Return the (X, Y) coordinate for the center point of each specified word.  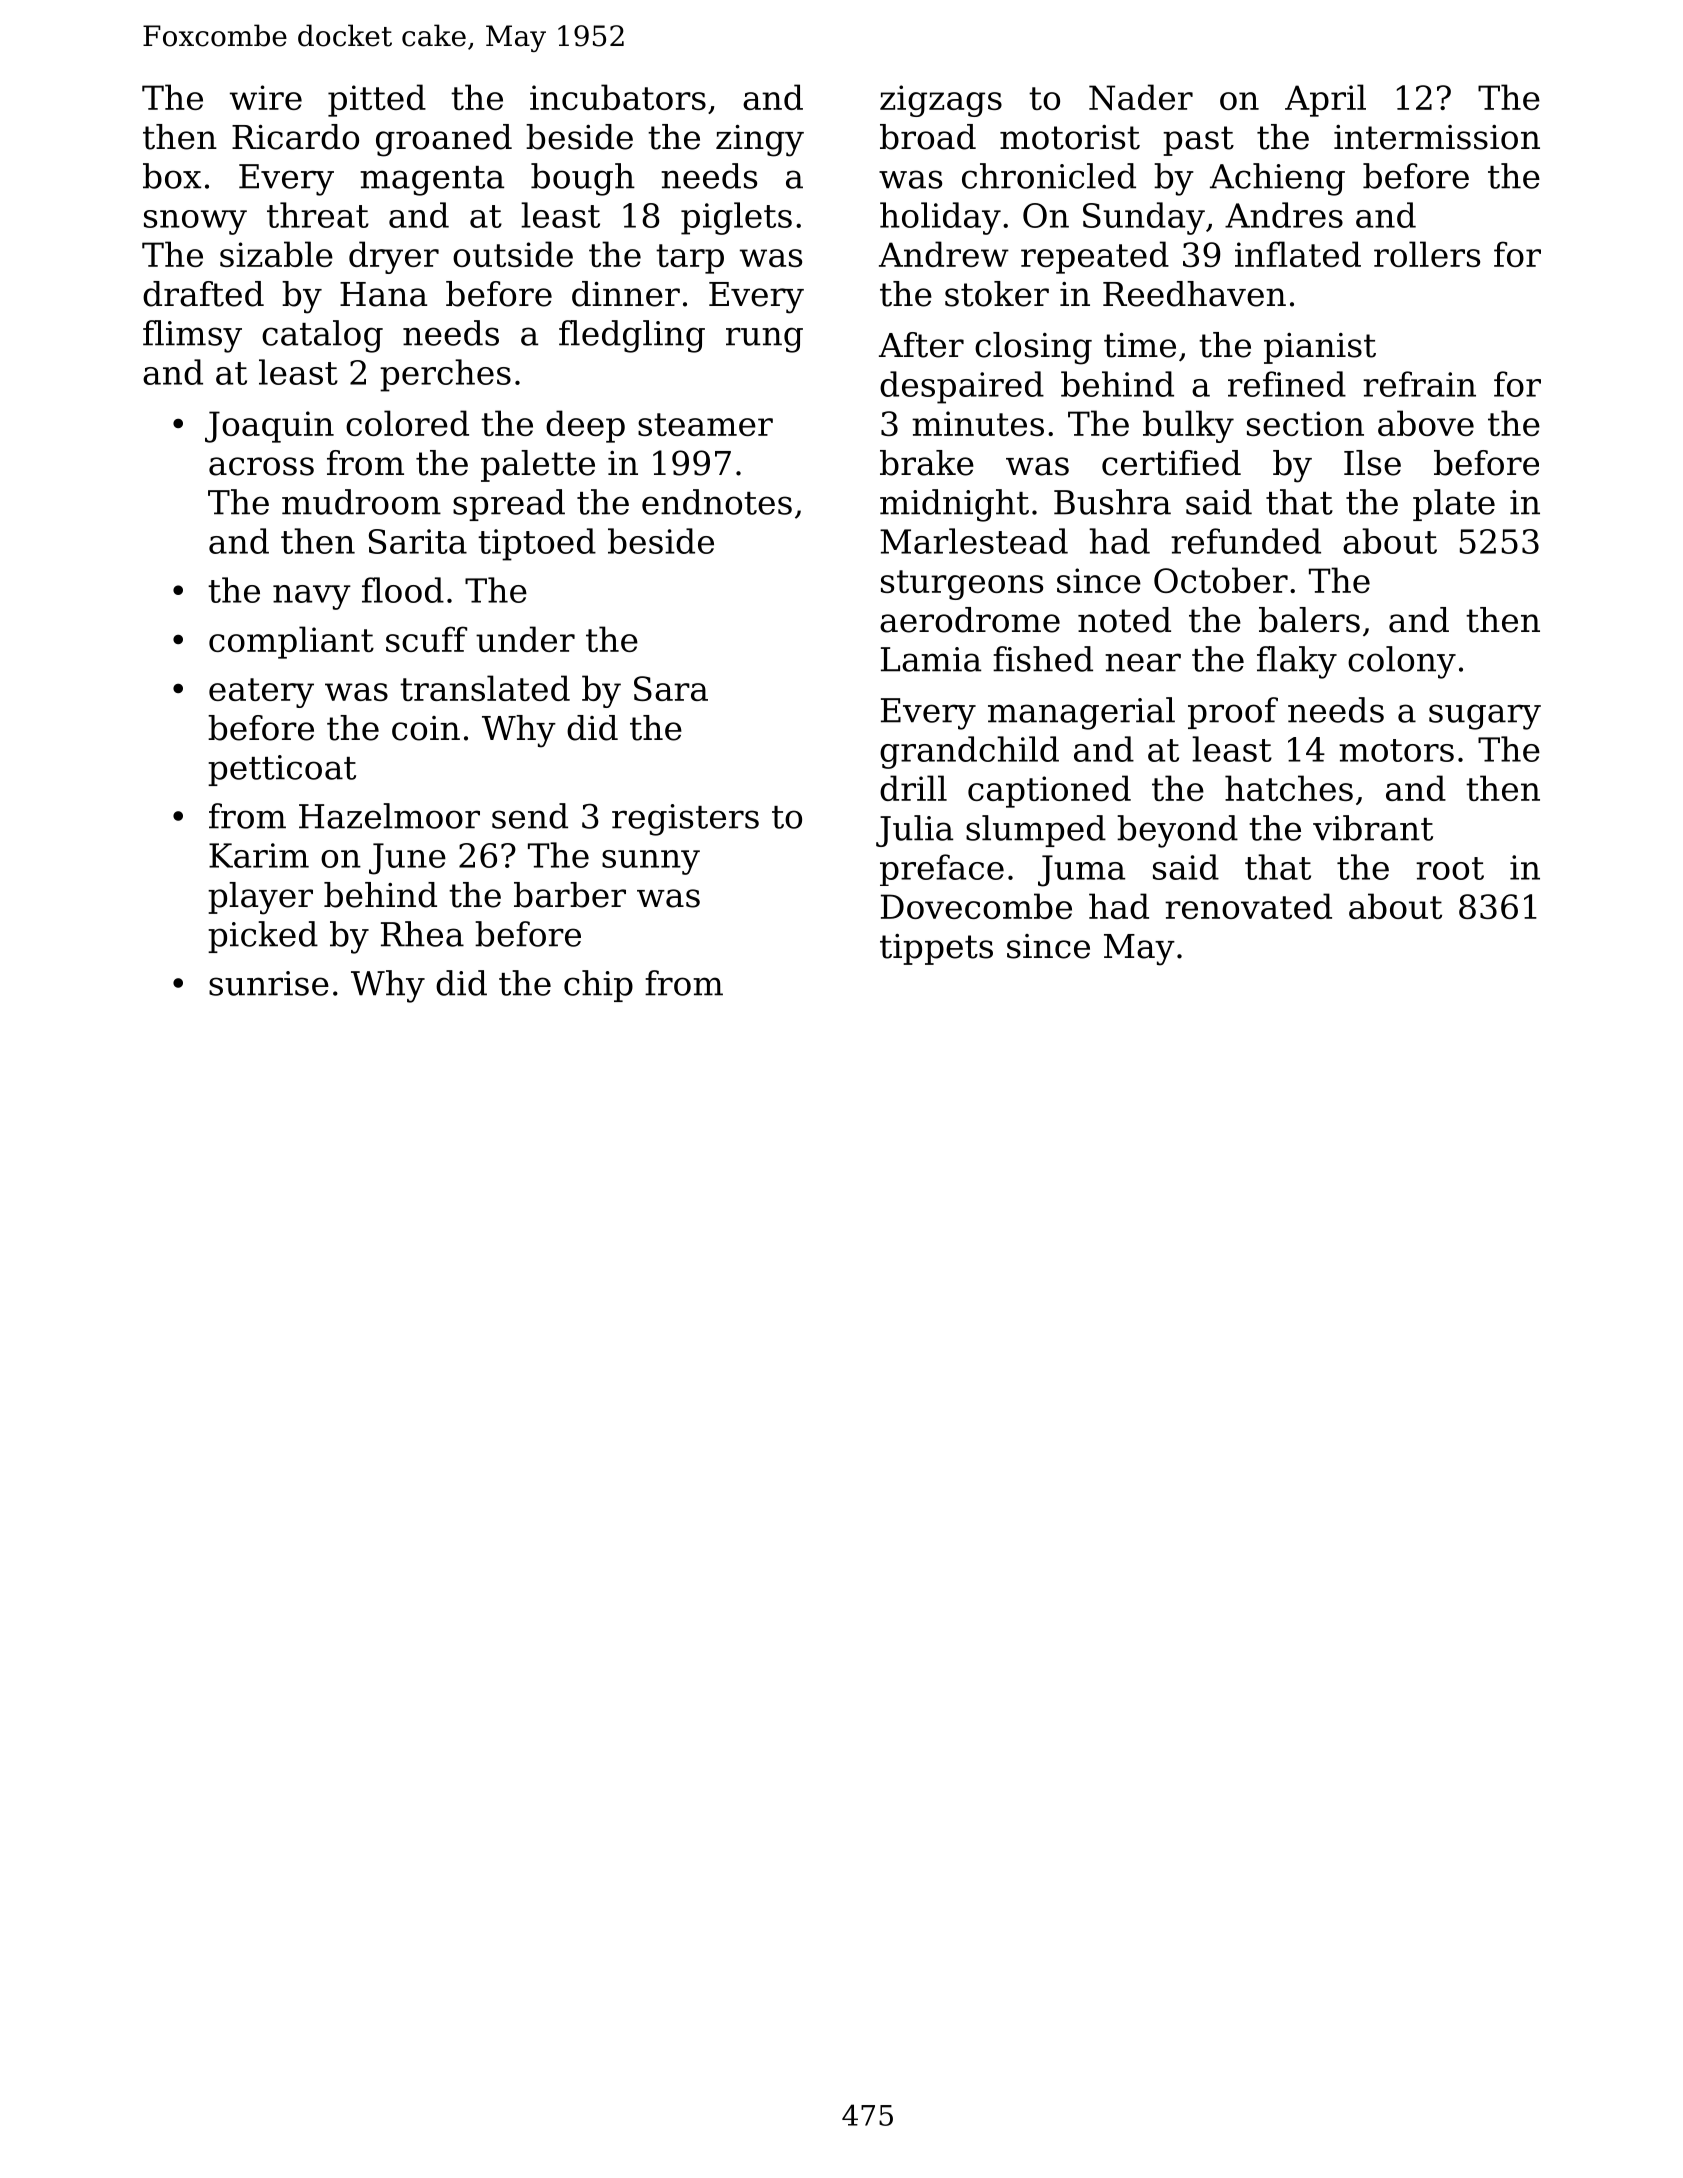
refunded (1246, 541)
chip (598, 986)
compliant (291, 642)
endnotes (717, 502)
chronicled (1049, 176)
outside (513, 254)
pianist (1320, 348)
